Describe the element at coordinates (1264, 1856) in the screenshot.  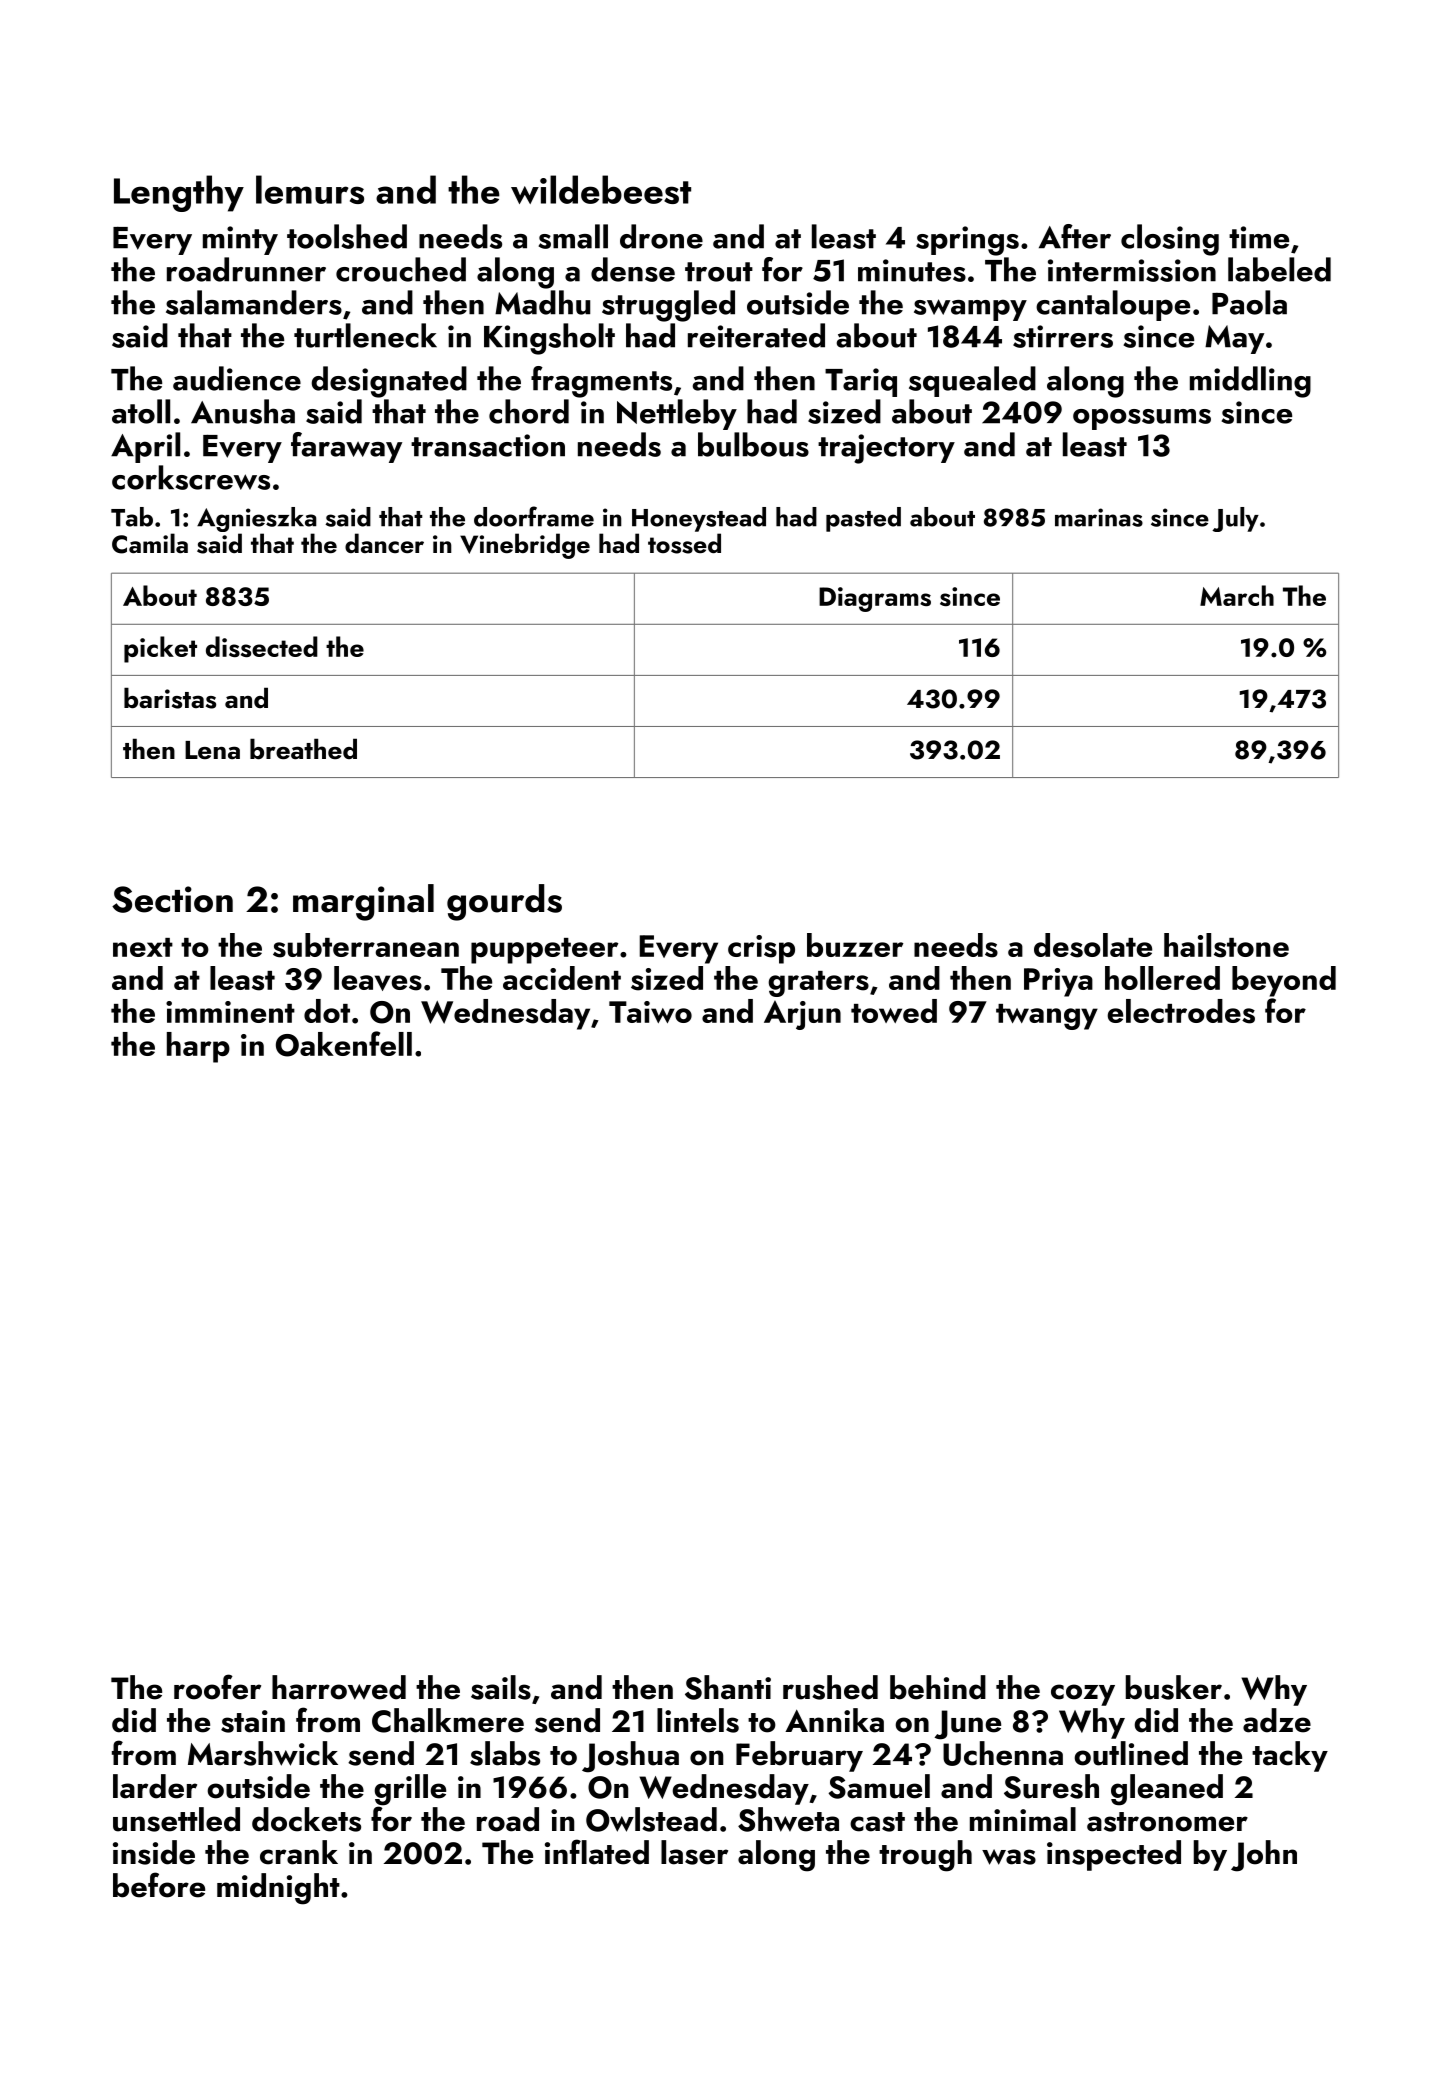
I see `John` at that location.
